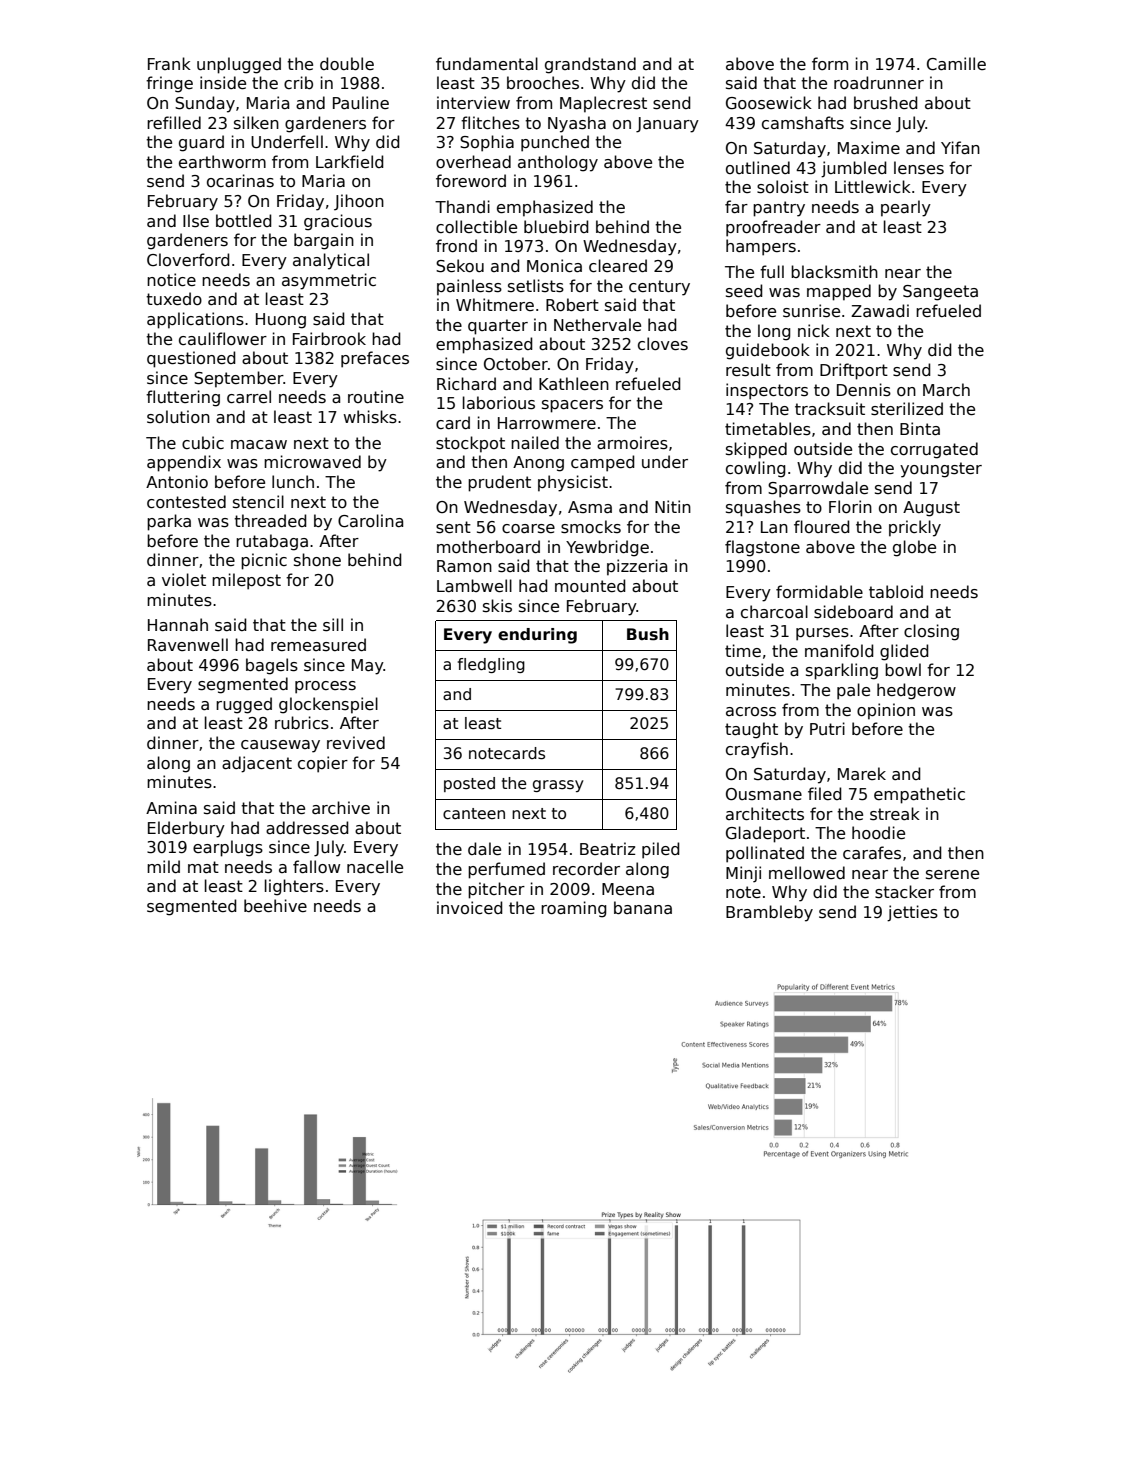  What do you see at coordinates (659, 288) in the document?
I see `century` at bounding box center [659, 288].
